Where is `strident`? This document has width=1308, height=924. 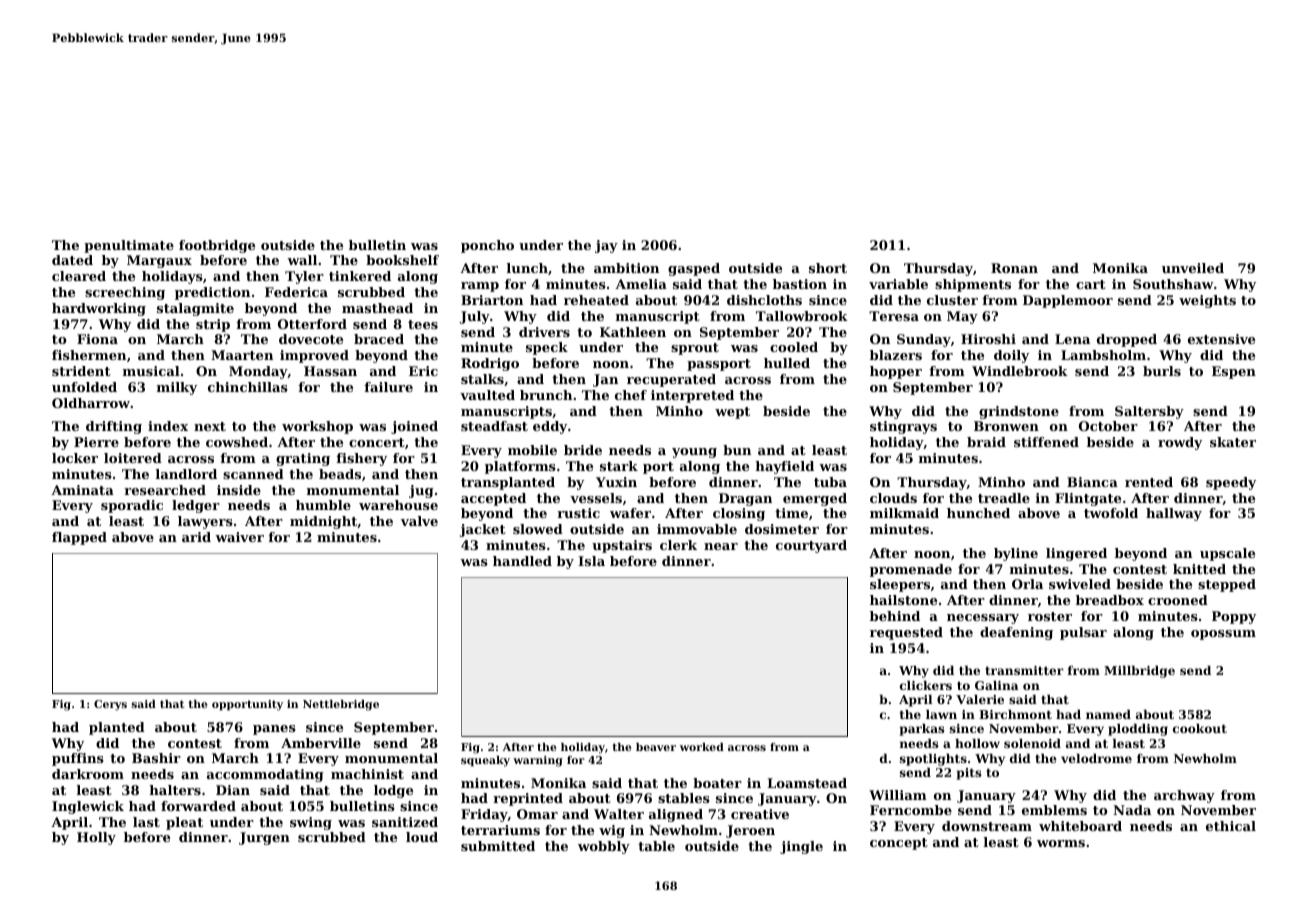
strident is located at coordinates (81, 371).
